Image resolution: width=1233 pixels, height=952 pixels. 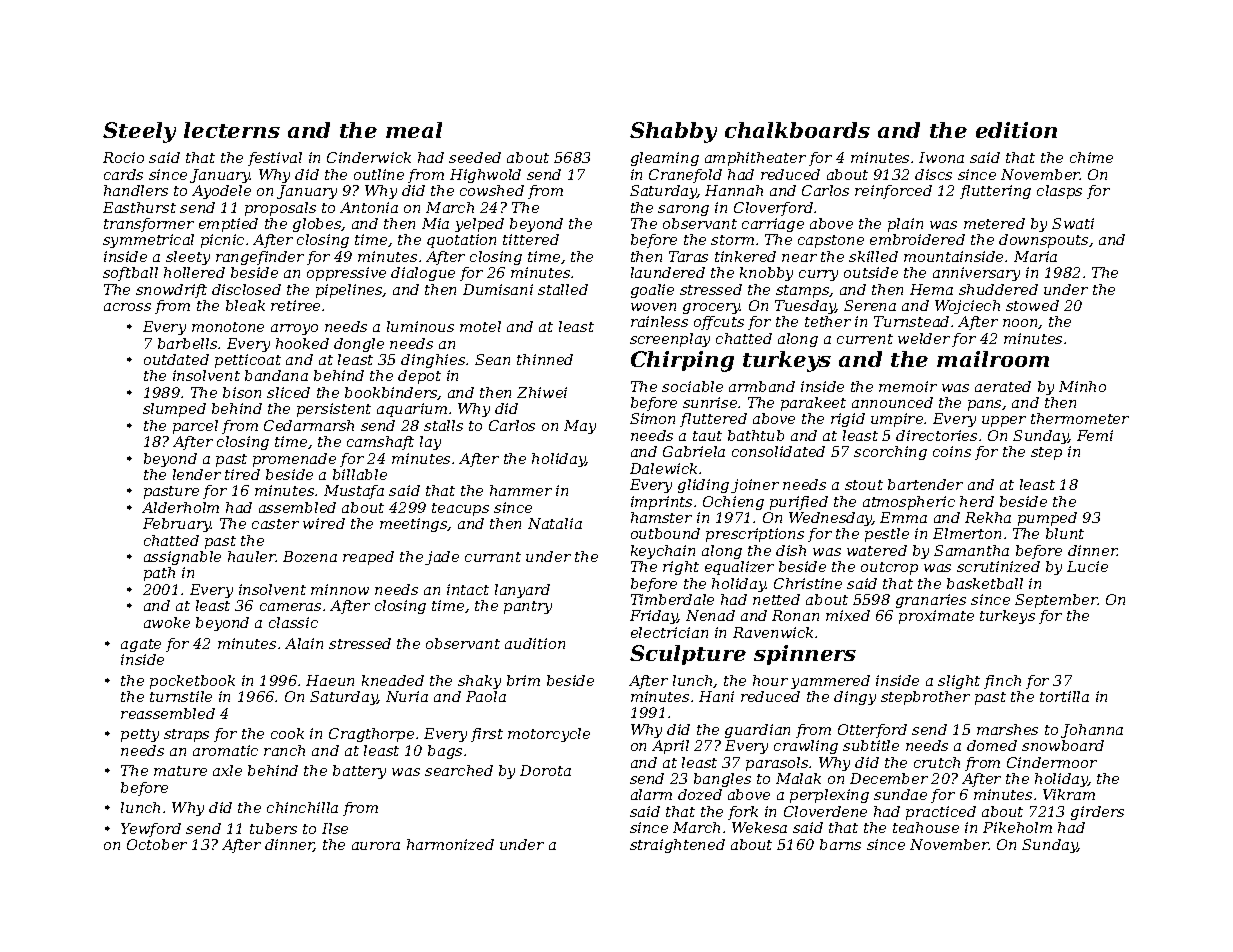 What do you see at coordinates (140, 735) in the image?
I see `petty` at bounding box center [140, 735].
